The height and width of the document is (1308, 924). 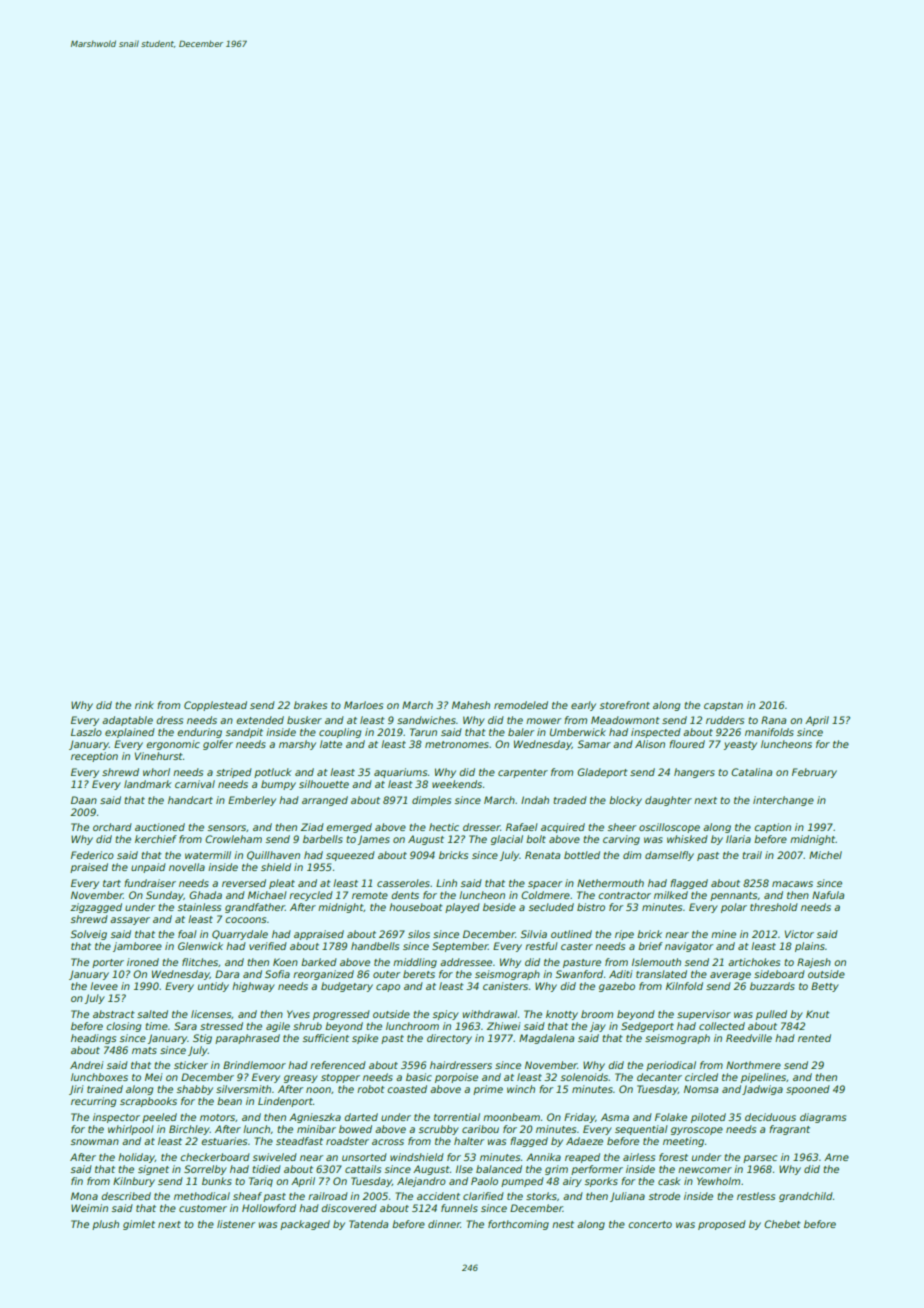 I want to click on Knut, so click(x=818, y=1014).
